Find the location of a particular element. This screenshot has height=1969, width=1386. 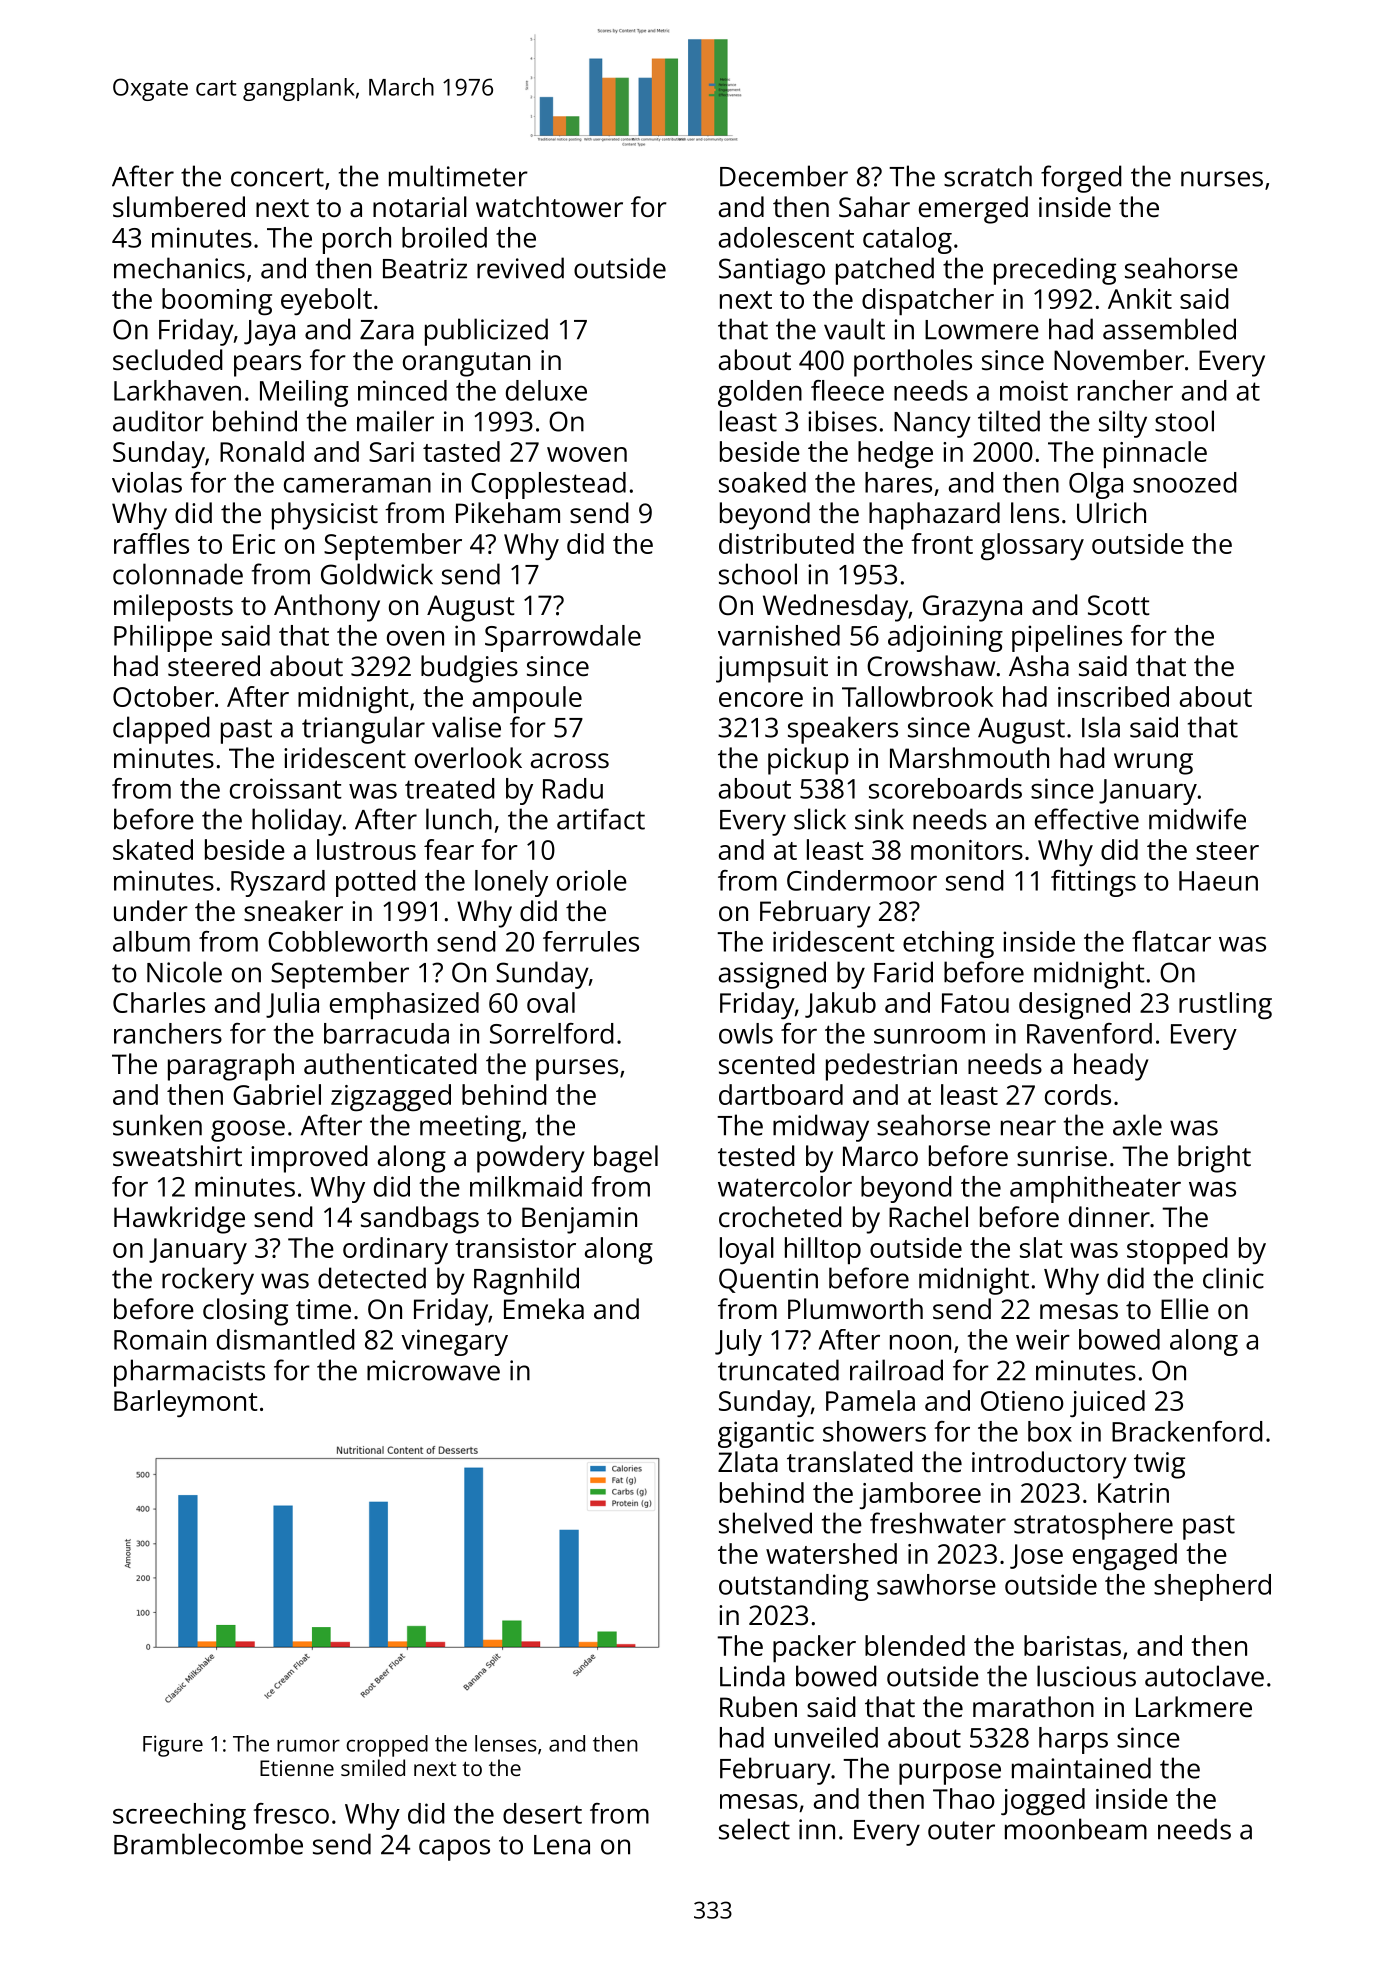

pinnacle is located at coordinates (1155, 454).
